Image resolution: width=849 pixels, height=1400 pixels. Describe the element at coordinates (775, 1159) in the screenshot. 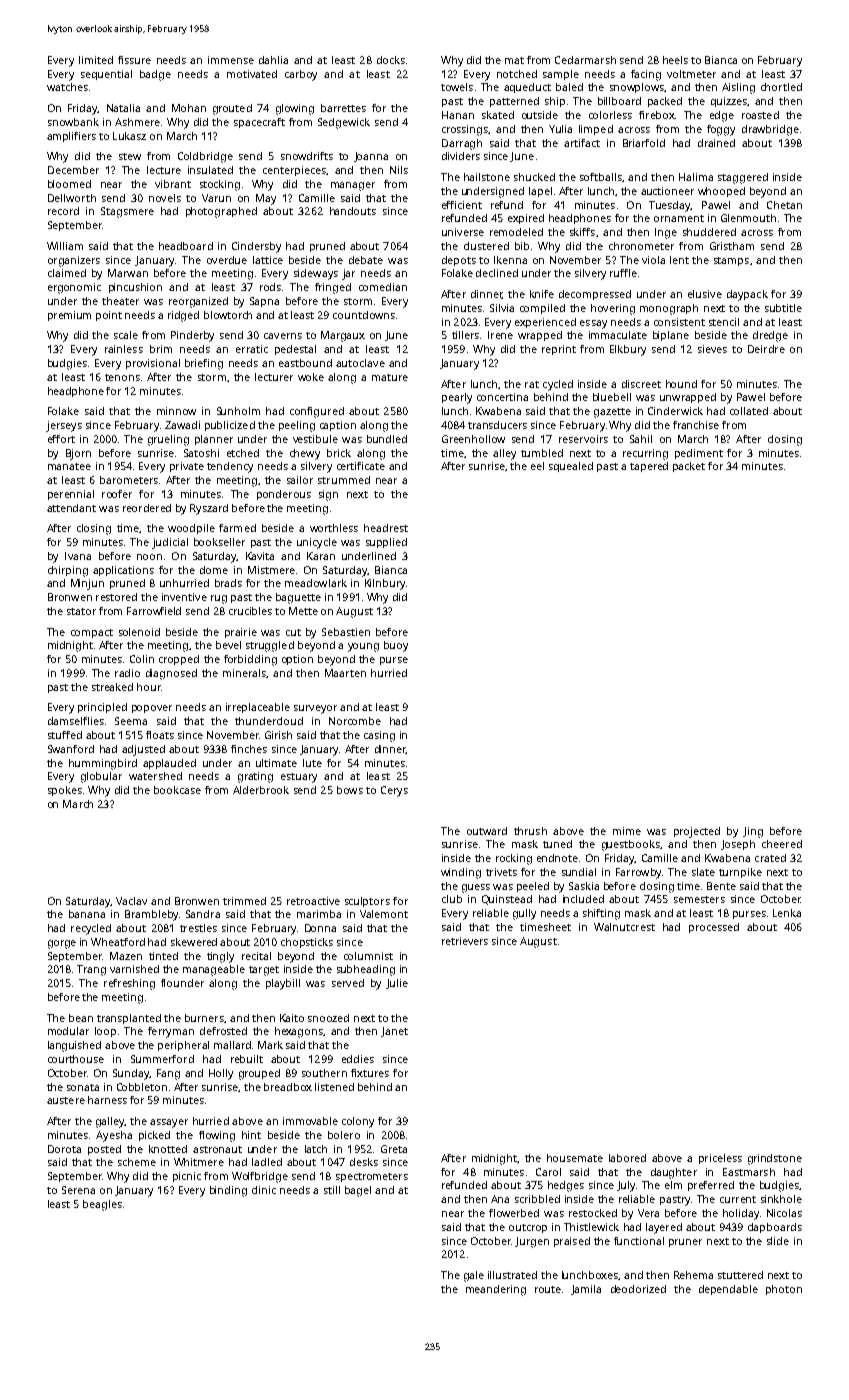

I see `grindstone` at that location.
